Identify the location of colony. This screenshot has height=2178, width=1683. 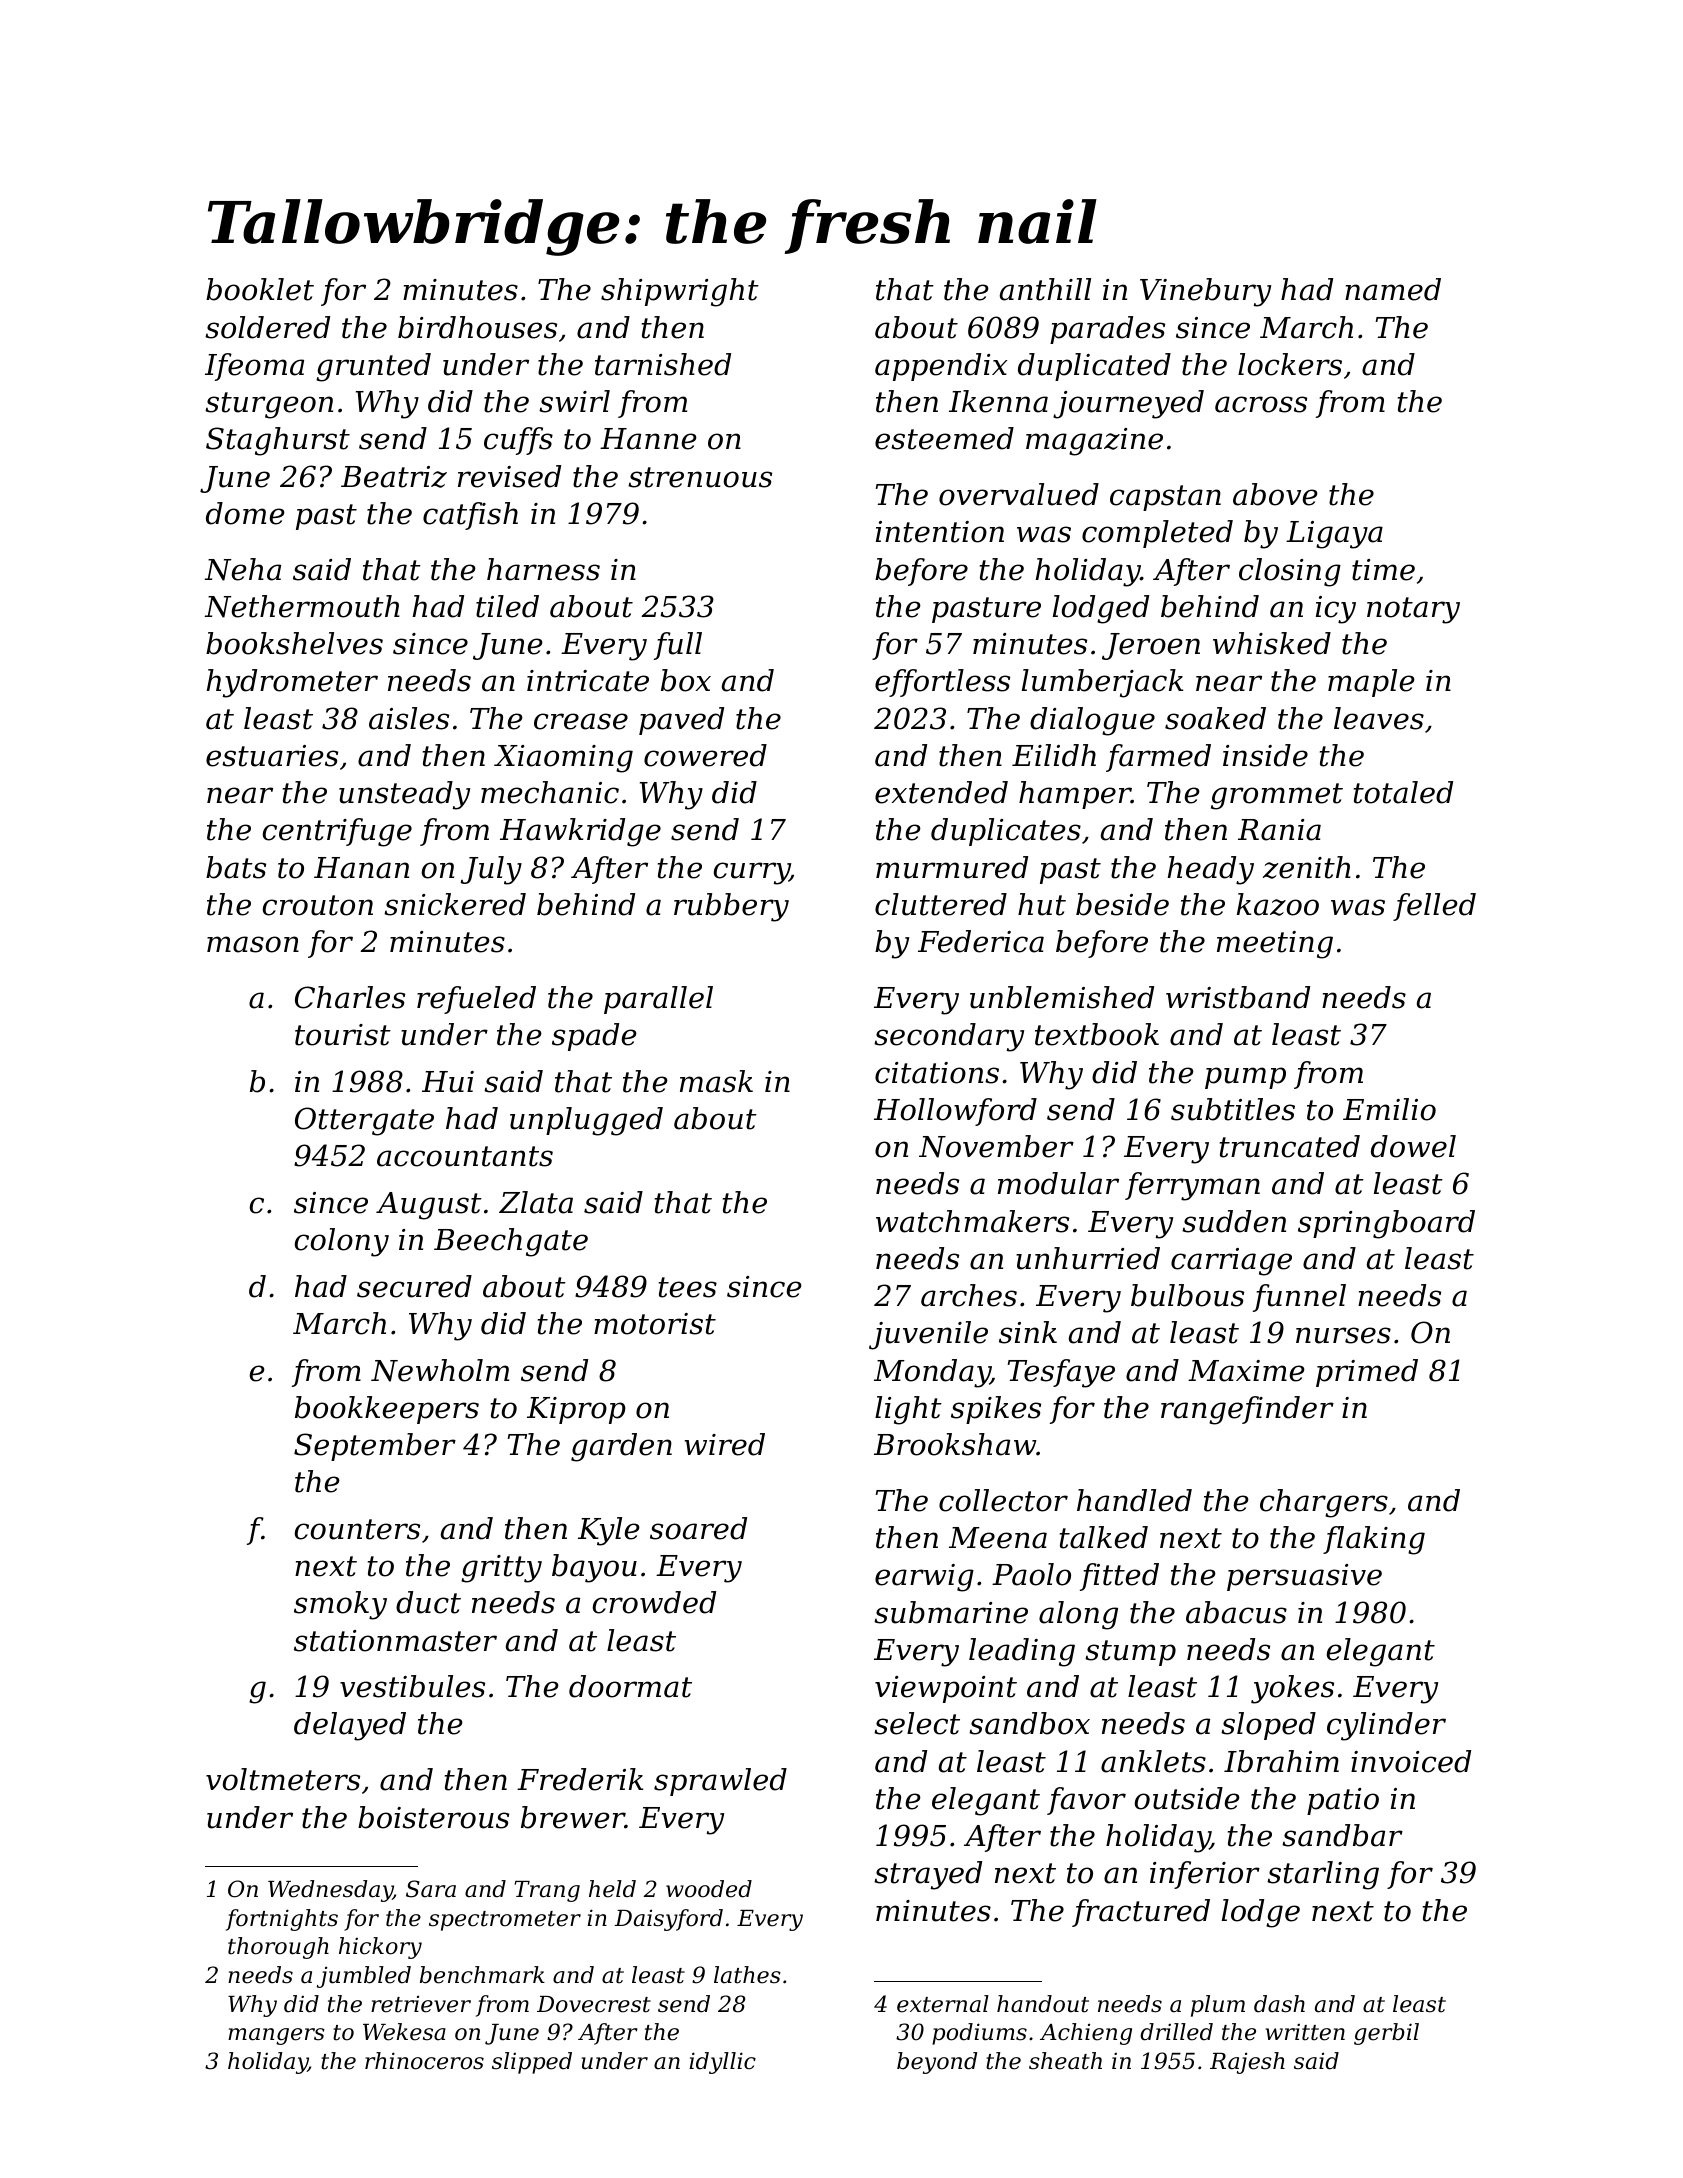
(342, 1242).
